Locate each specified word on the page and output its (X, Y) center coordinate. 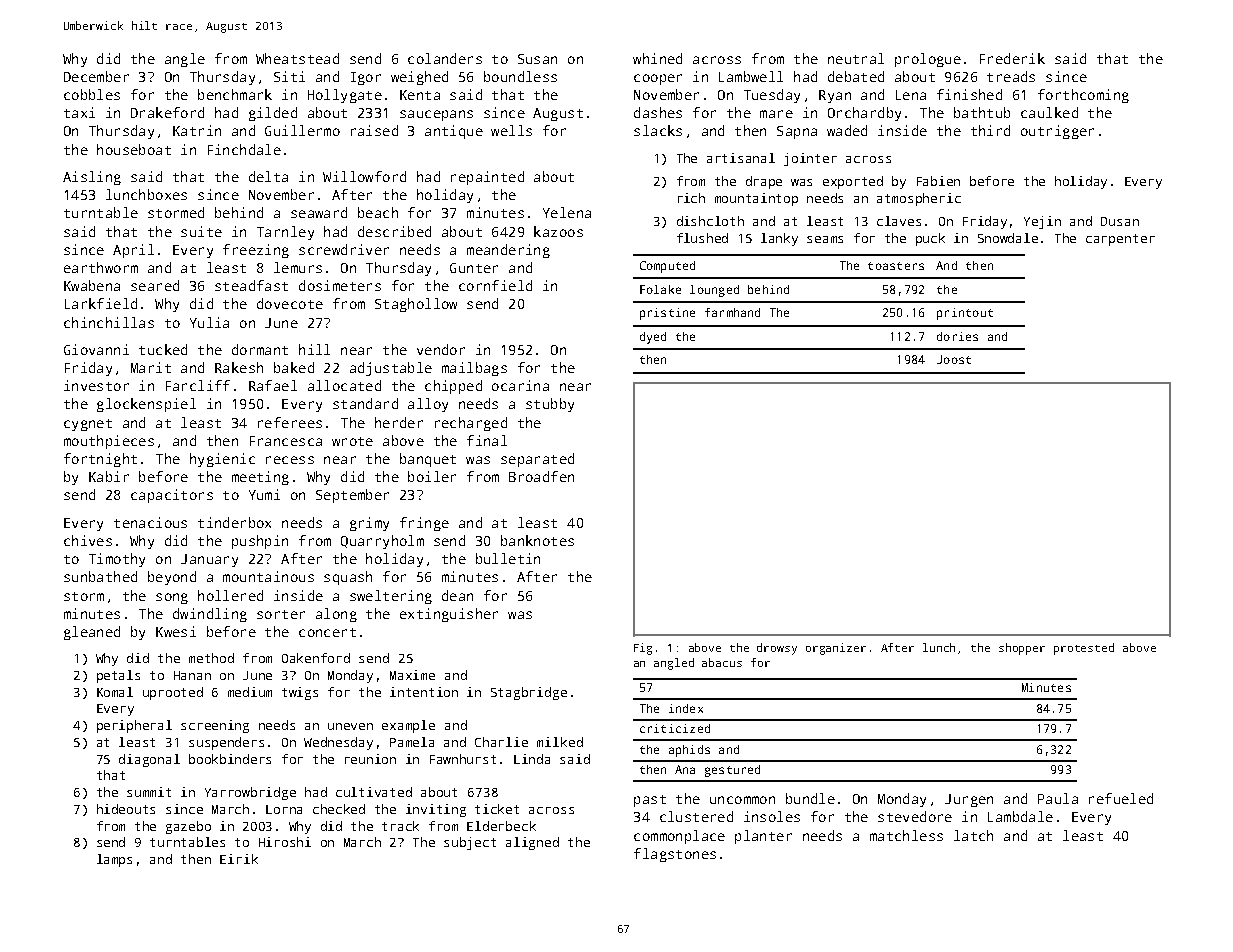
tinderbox (234, 522)
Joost (954, 359)
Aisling (92, 178)
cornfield (495, 285)
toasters (896, 266)
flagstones (675, 855)
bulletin (508, 558)
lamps (114, 860)
